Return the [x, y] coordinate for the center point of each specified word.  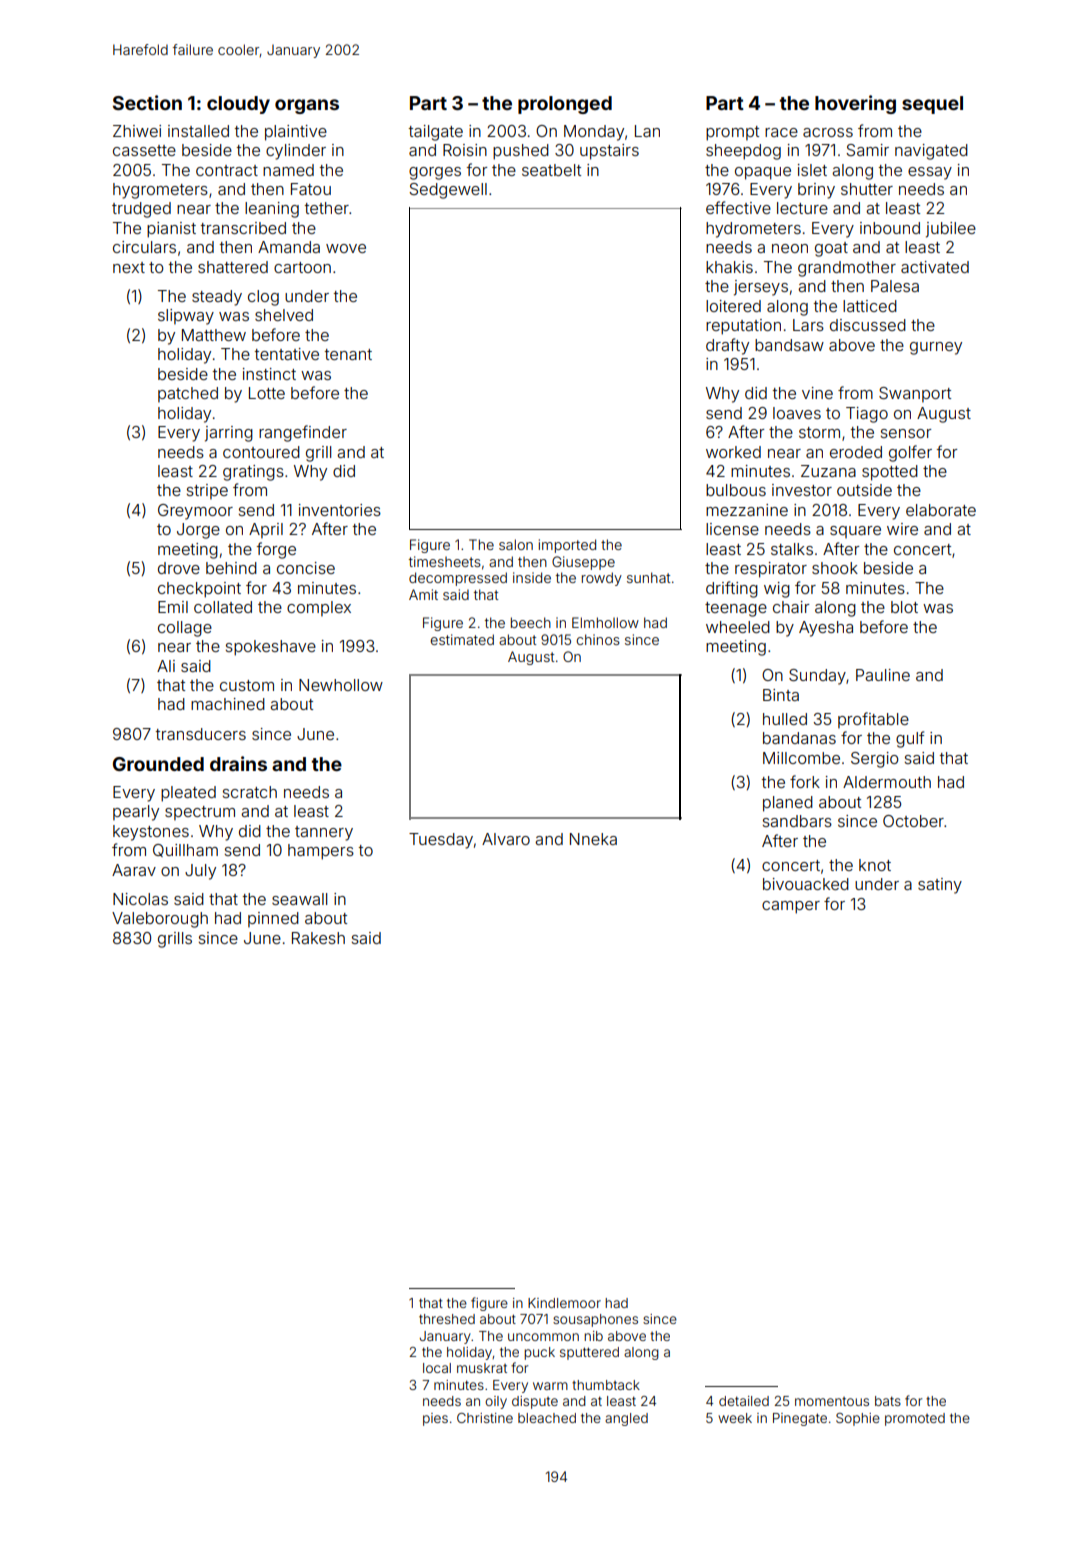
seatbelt [551, 170]
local [437, 1368]
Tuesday [441, 841]
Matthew [214, 335]
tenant [348, 354]
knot [875, 865]
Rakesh [318, 938]
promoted [915, 1419]
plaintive [296, 133]
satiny [940, 886]
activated [935, 267]
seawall [299, 899]
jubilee [951, 230]
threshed [447, 1319]
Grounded [158, 764]
